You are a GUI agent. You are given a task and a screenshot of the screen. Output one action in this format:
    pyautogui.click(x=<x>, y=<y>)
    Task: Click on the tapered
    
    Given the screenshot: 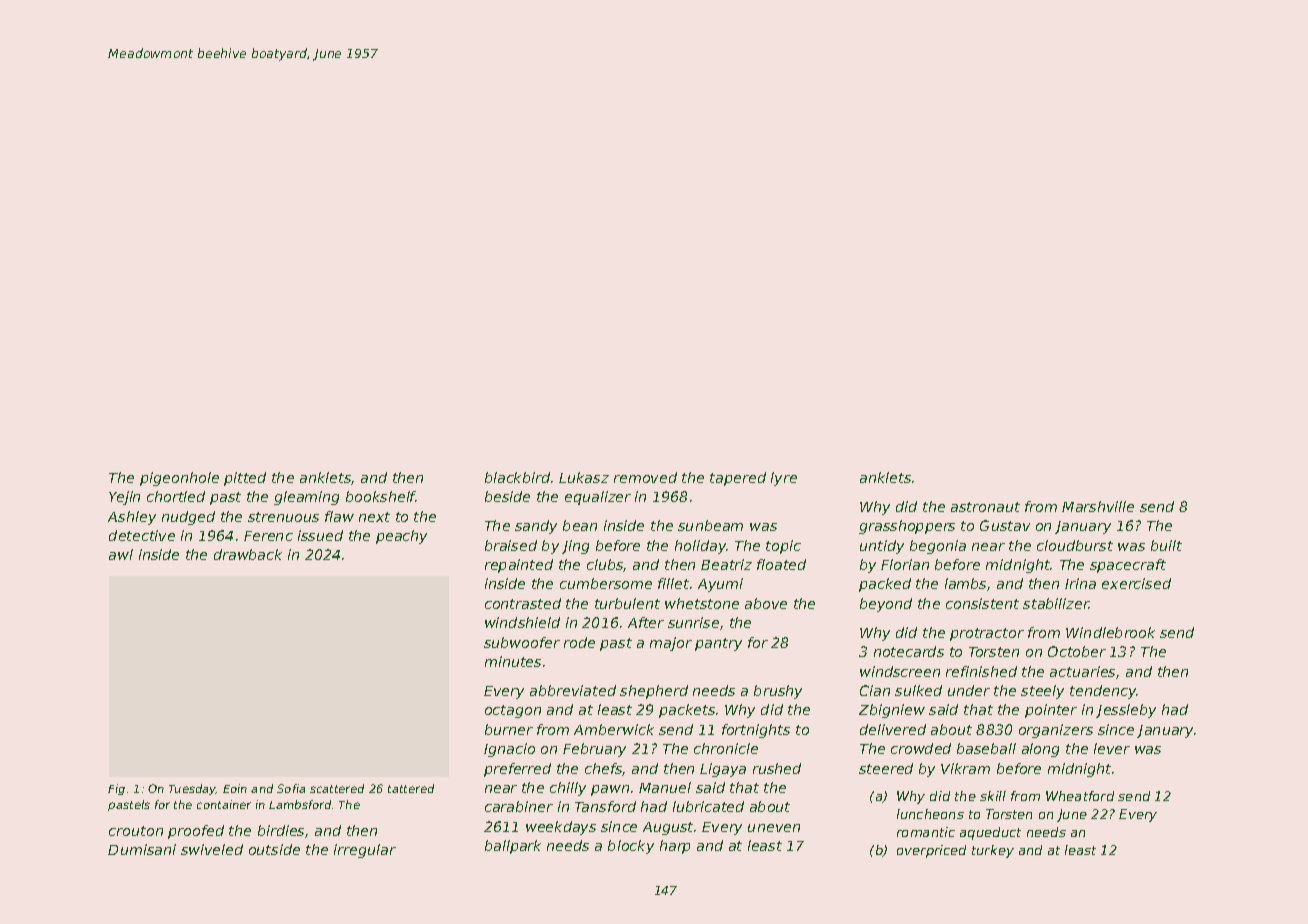 What is the action you would take?
    pyautogui.click(x=738, y=479)
